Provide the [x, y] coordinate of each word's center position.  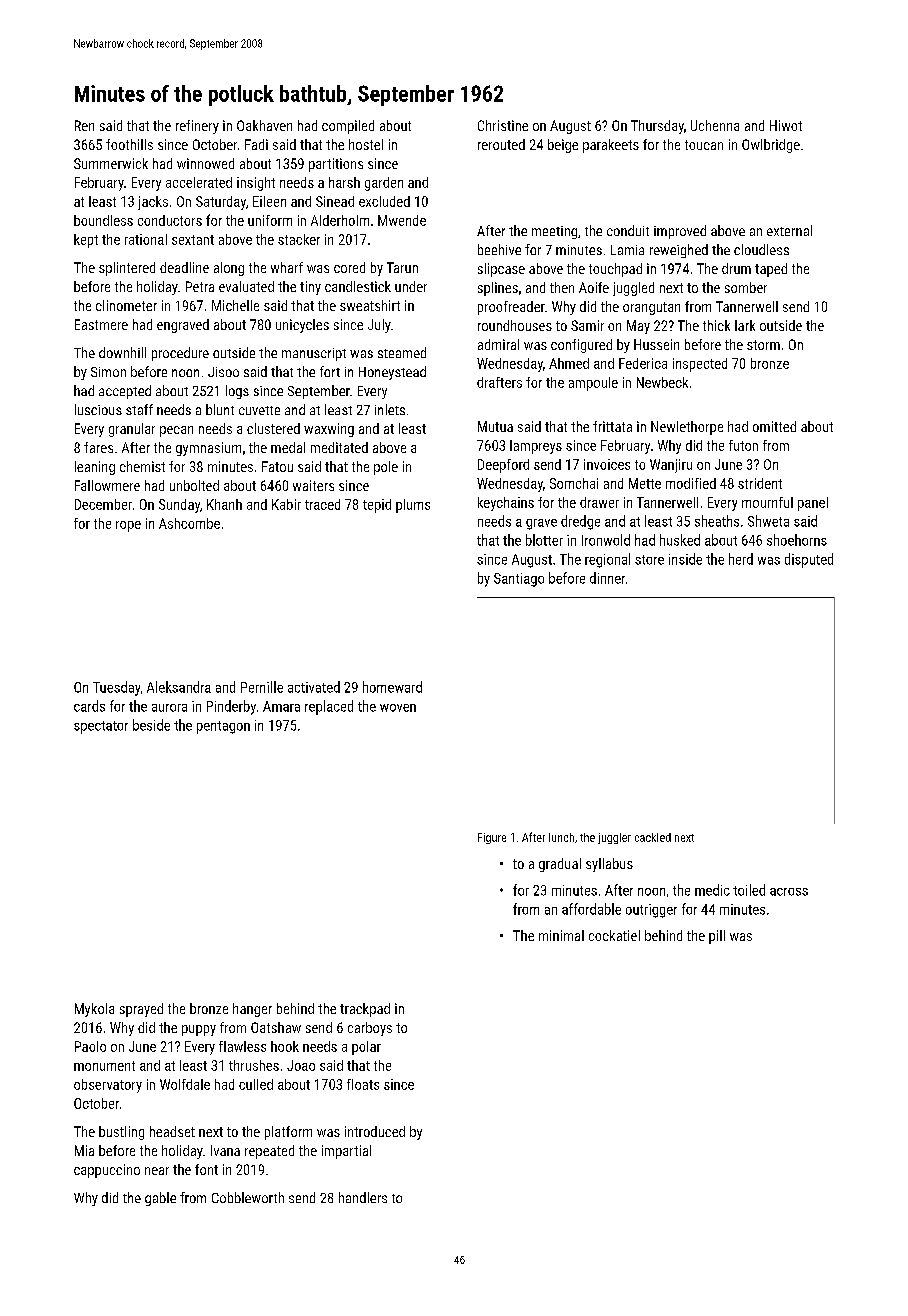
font [206, 1169]
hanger [252, 1010]
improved [680, 232]
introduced [375, 1131]
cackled [653, 837]
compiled [348, 127]
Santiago [519, 580]
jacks [153, 203]
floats [363, 1084]
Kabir [286, 504]
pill [717, 937]
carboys [370, 1029]
